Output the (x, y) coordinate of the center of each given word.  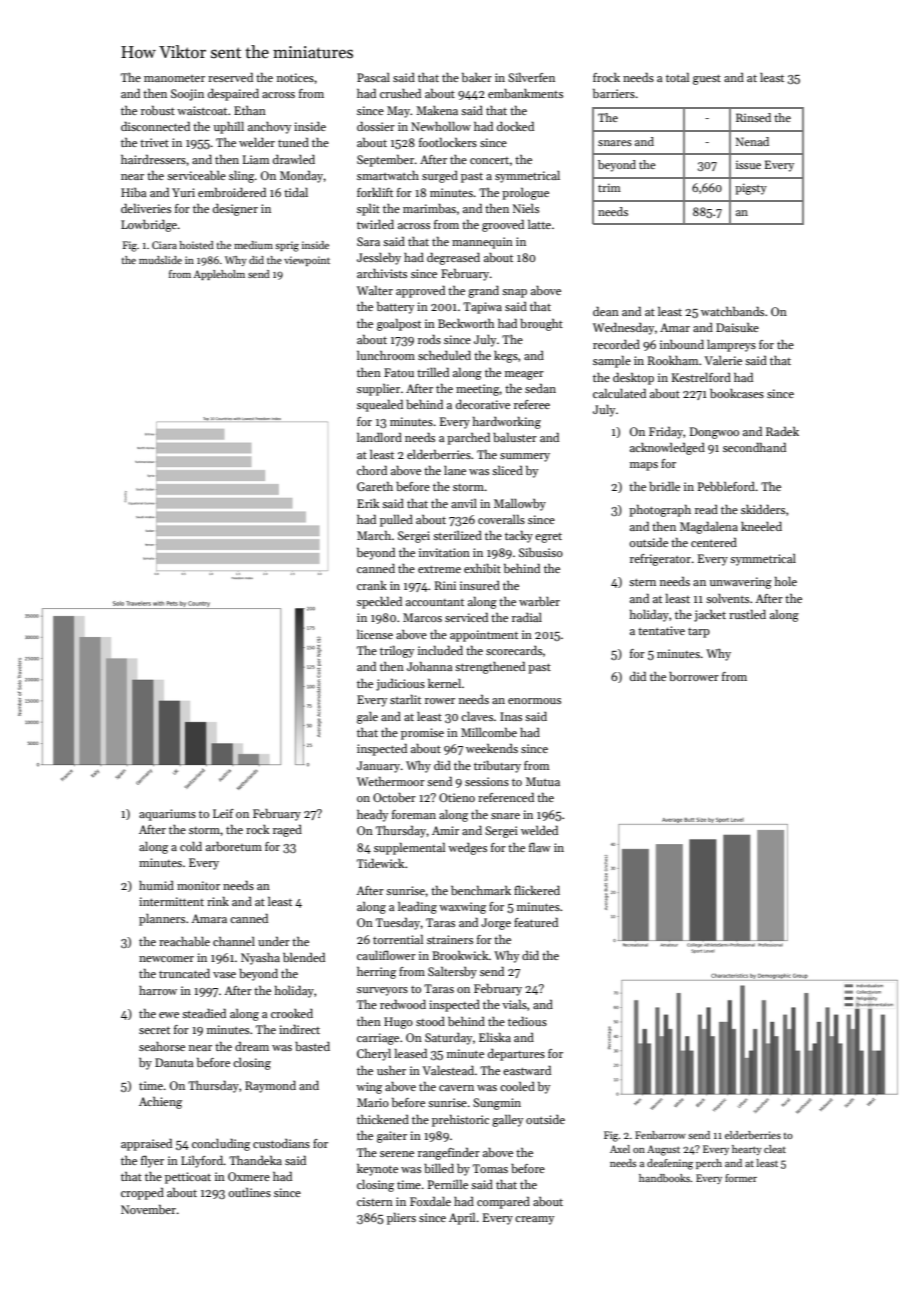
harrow (158, 990)
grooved (503, 226)
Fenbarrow (660, 1135)
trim (609, 187)
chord (372, 470)
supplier (378, 390)
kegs (506, 357)
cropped (142, 1194)
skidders (763, 509)
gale (367, 718)
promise (422, 734)
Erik (368, 503)
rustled (747, 614)
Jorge (496, 924)
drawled (294, 159)
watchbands (732, 311)
